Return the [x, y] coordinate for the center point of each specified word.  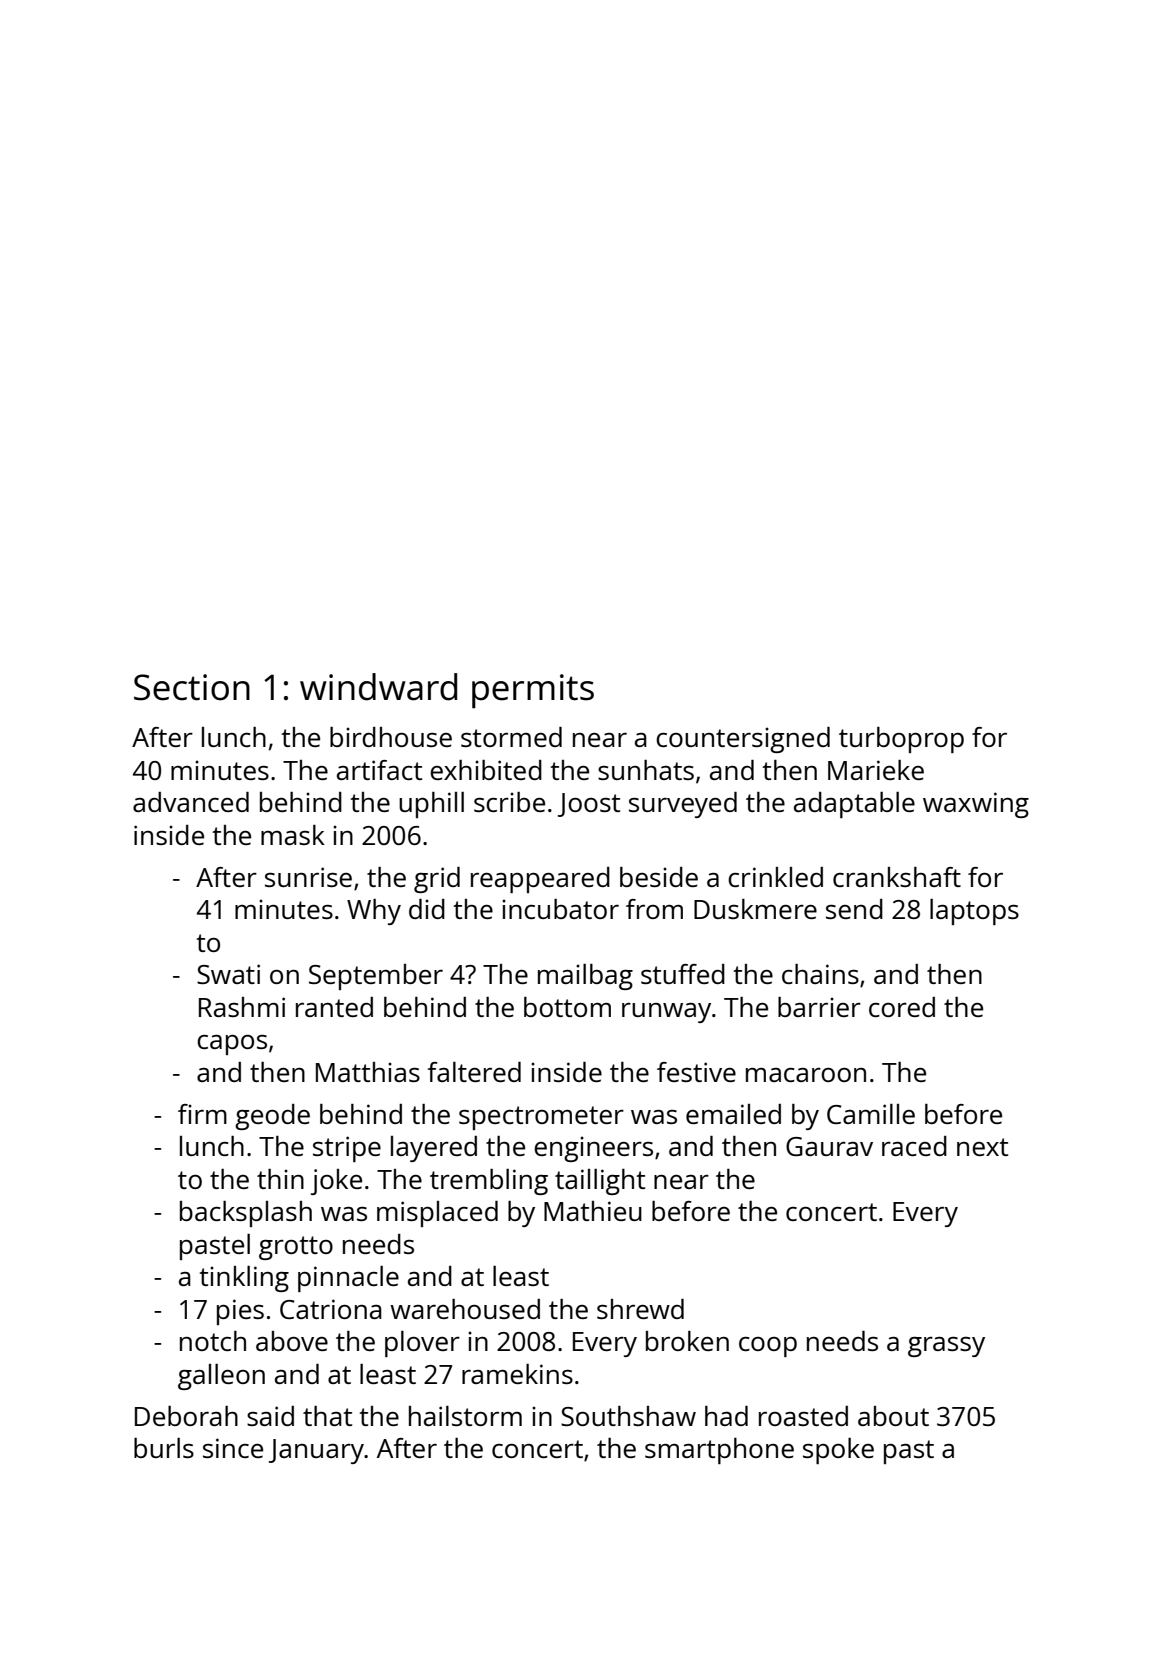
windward [378, 687]
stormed [511, 737]
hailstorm [465, 1416]
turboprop [901, 740]
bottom [567, 1007]
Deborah [186, 1416]
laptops [974, 912]
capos [232, 1045]
